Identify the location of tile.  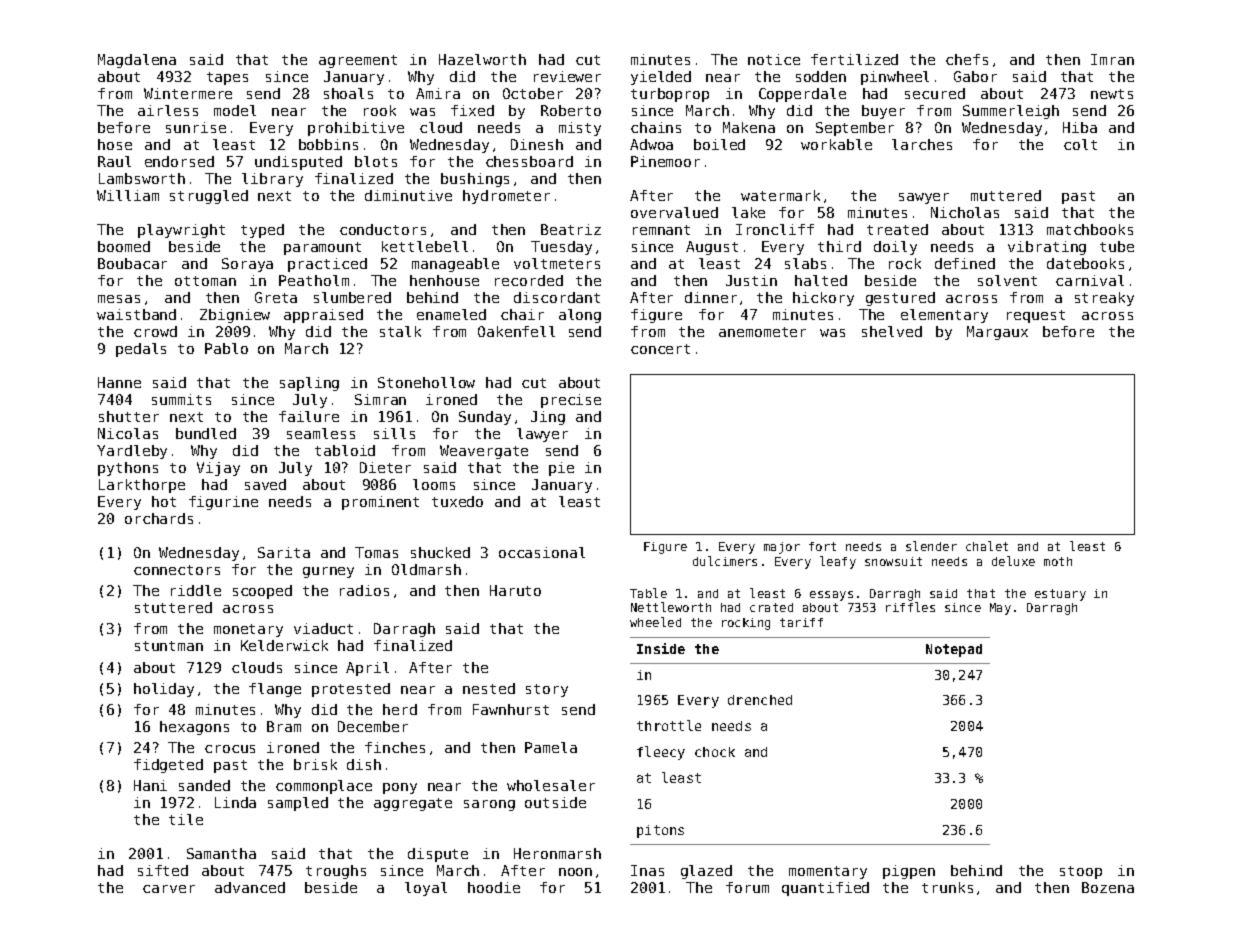
(186, 819).
